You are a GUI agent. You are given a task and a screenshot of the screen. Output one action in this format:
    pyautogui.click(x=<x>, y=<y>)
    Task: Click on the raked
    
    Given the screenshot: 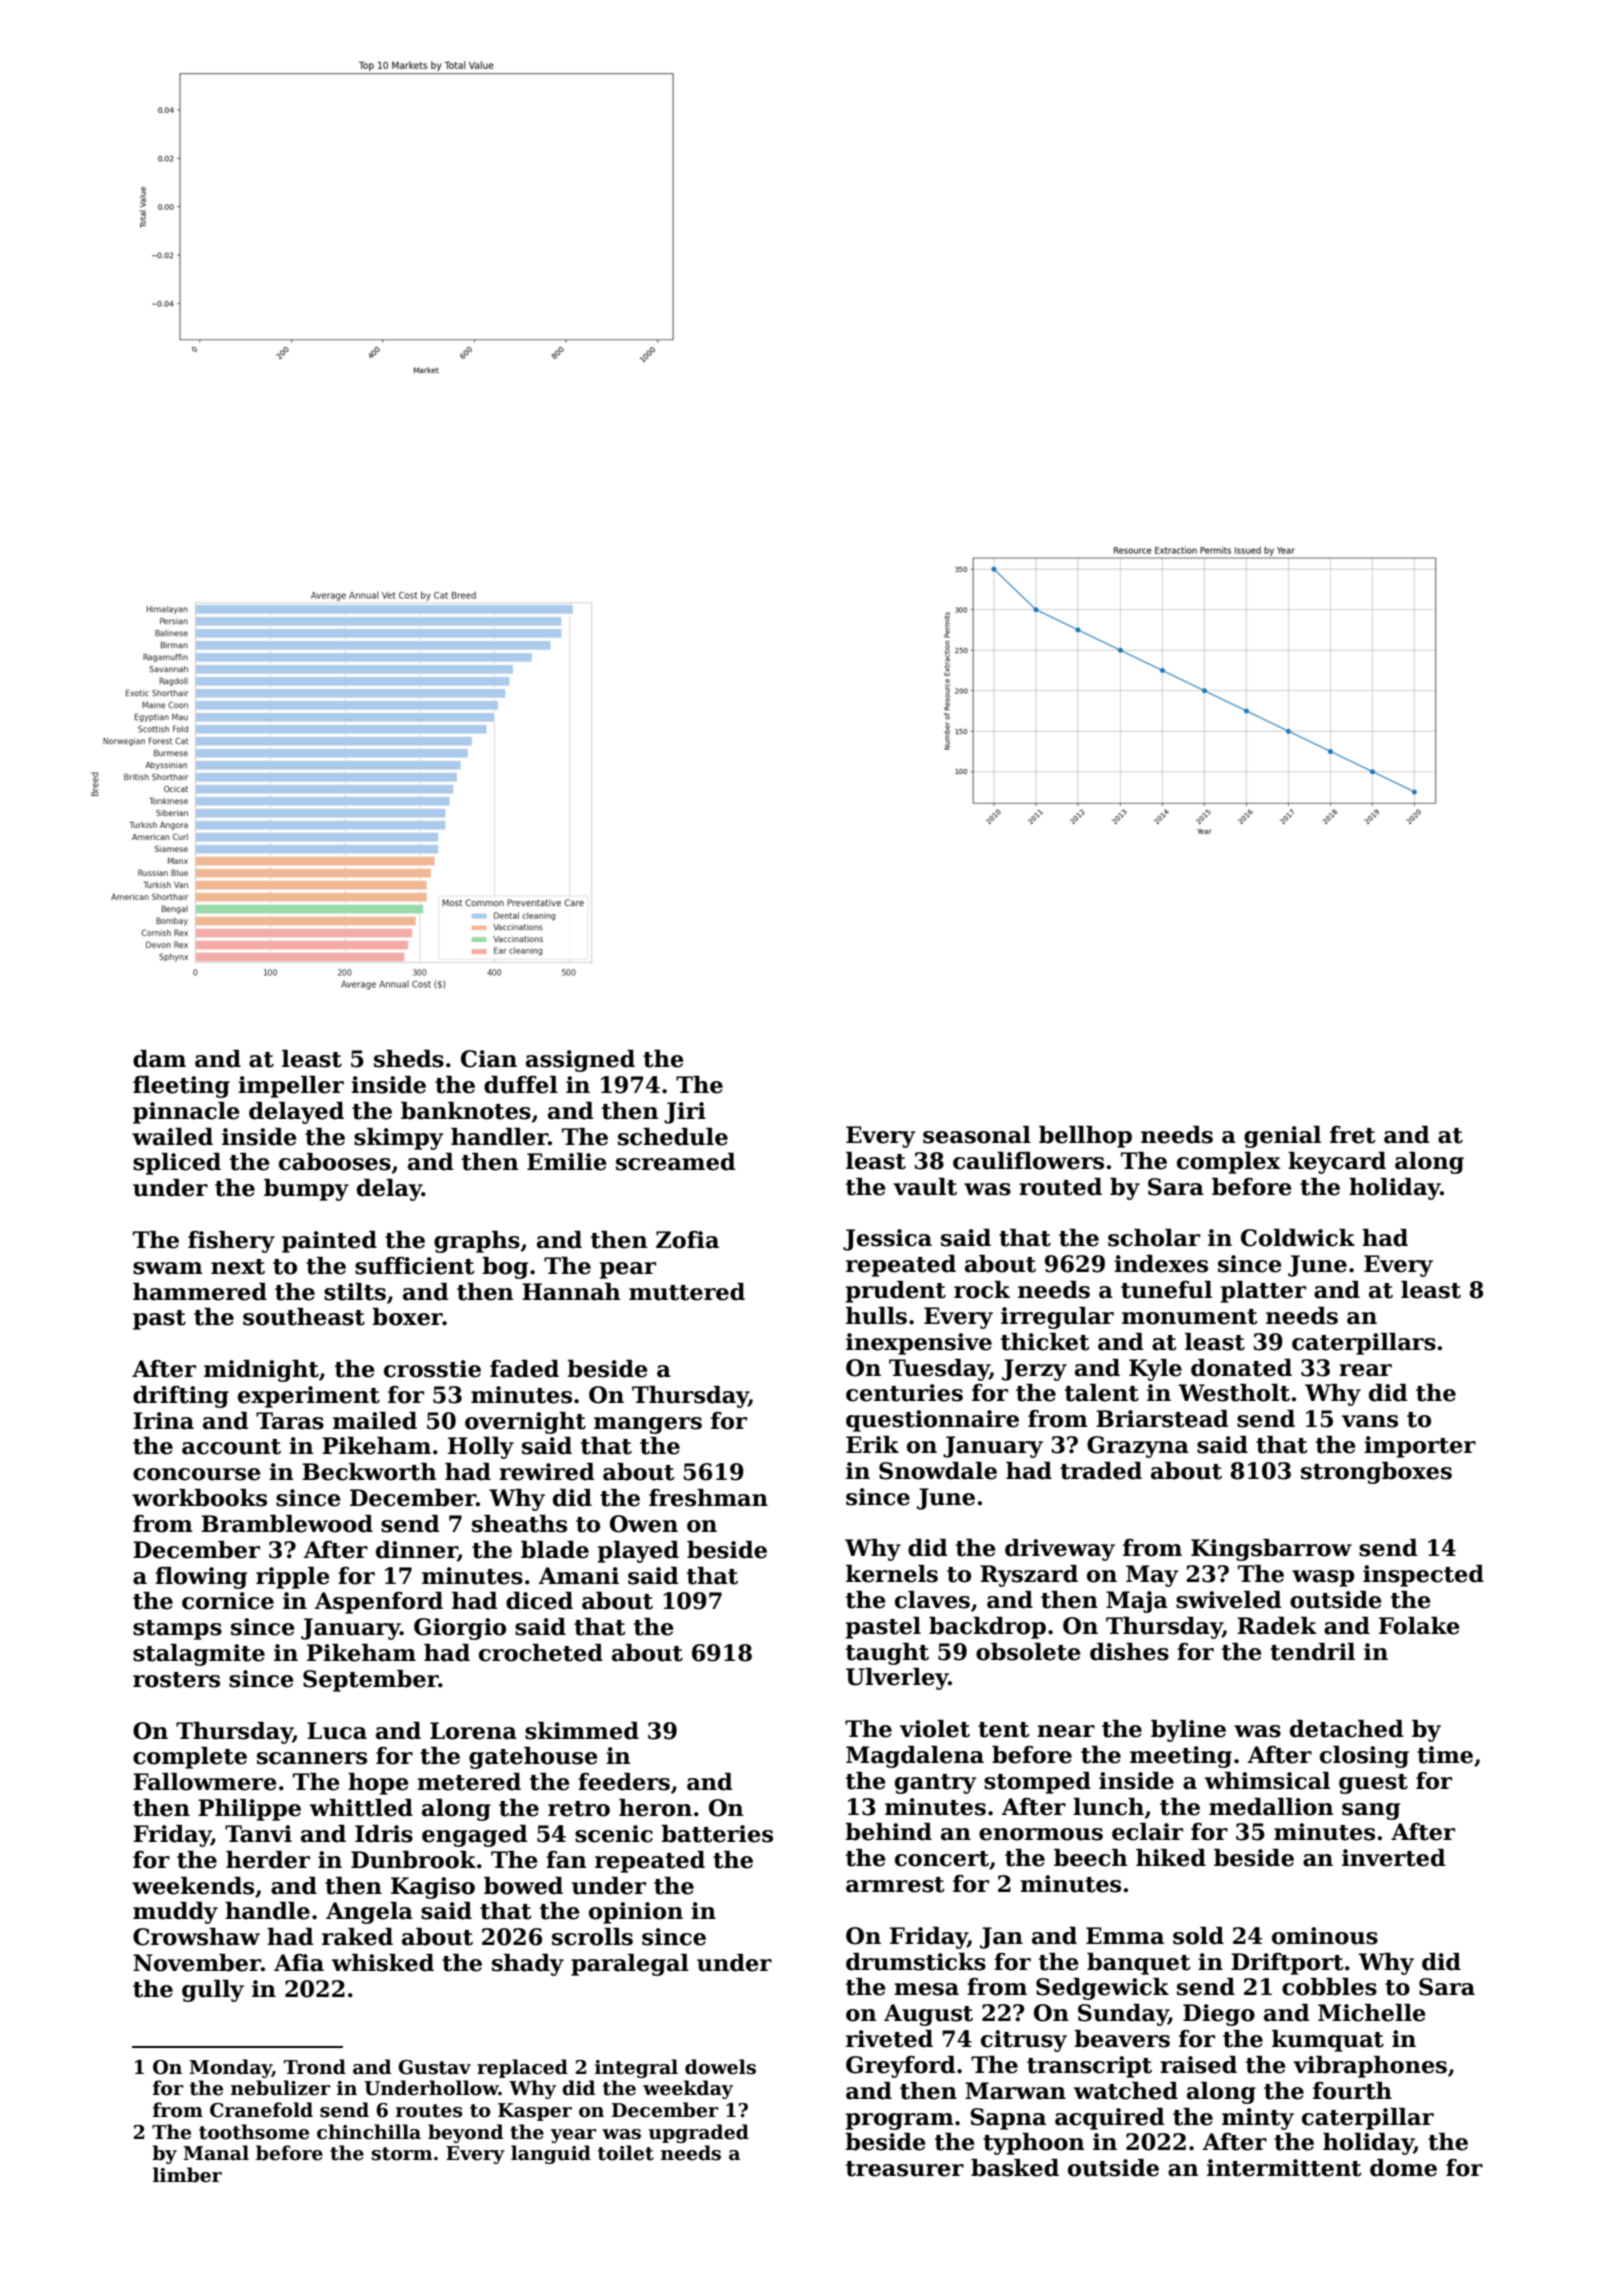 What is the action you would take?
    pyautogui.click(x=357, y=1937)
